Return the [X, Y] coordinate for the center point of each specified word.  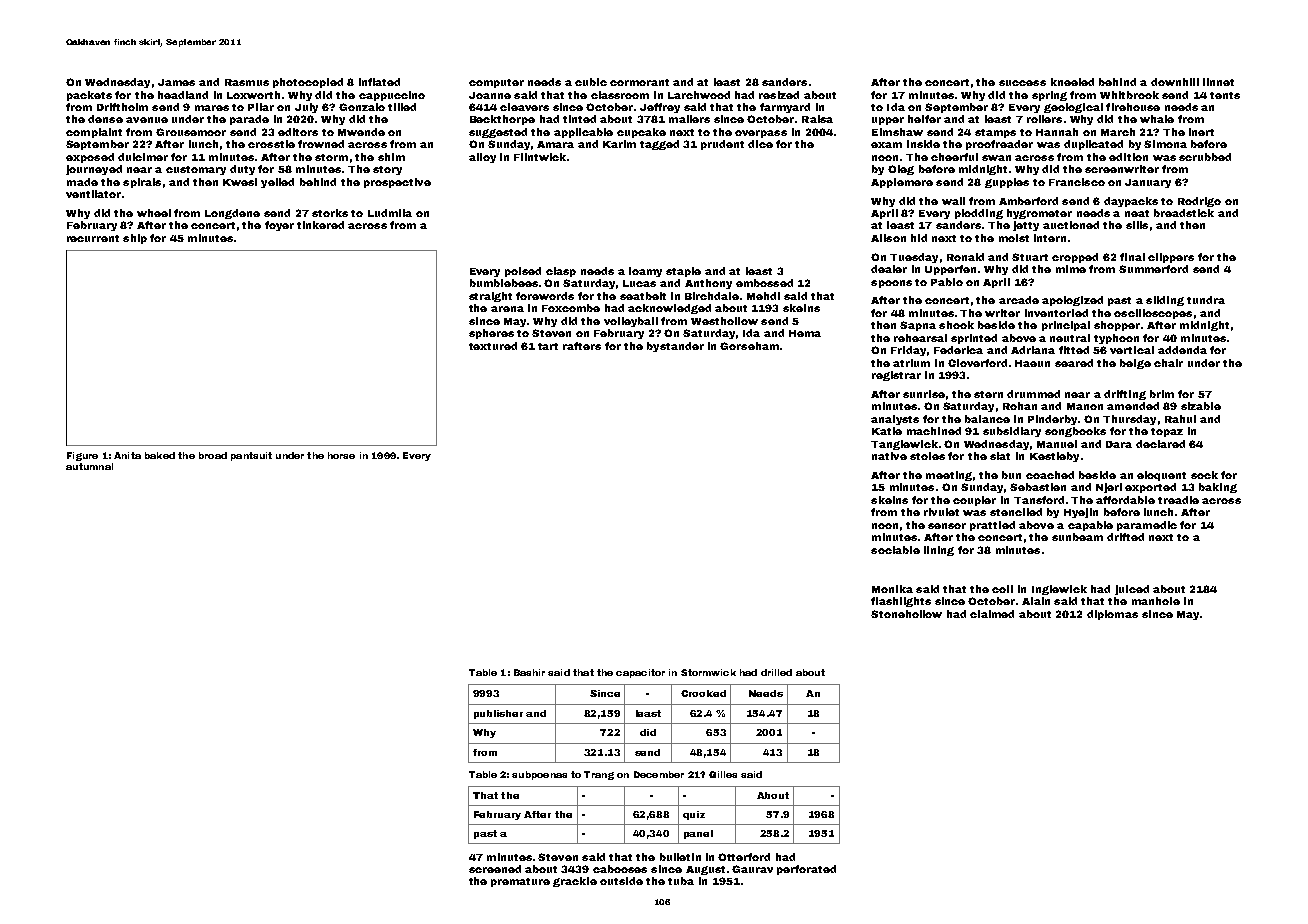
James [176, 82]
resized [779, 95]
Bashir [529, 672]
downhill [1175, 82]
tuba [681, 881]
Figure [82, 456]
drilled [776, 672]
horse [341, 455]
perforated [806, 870]
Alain [1036, 601]
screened [495, 869]
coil [1002, 589]
